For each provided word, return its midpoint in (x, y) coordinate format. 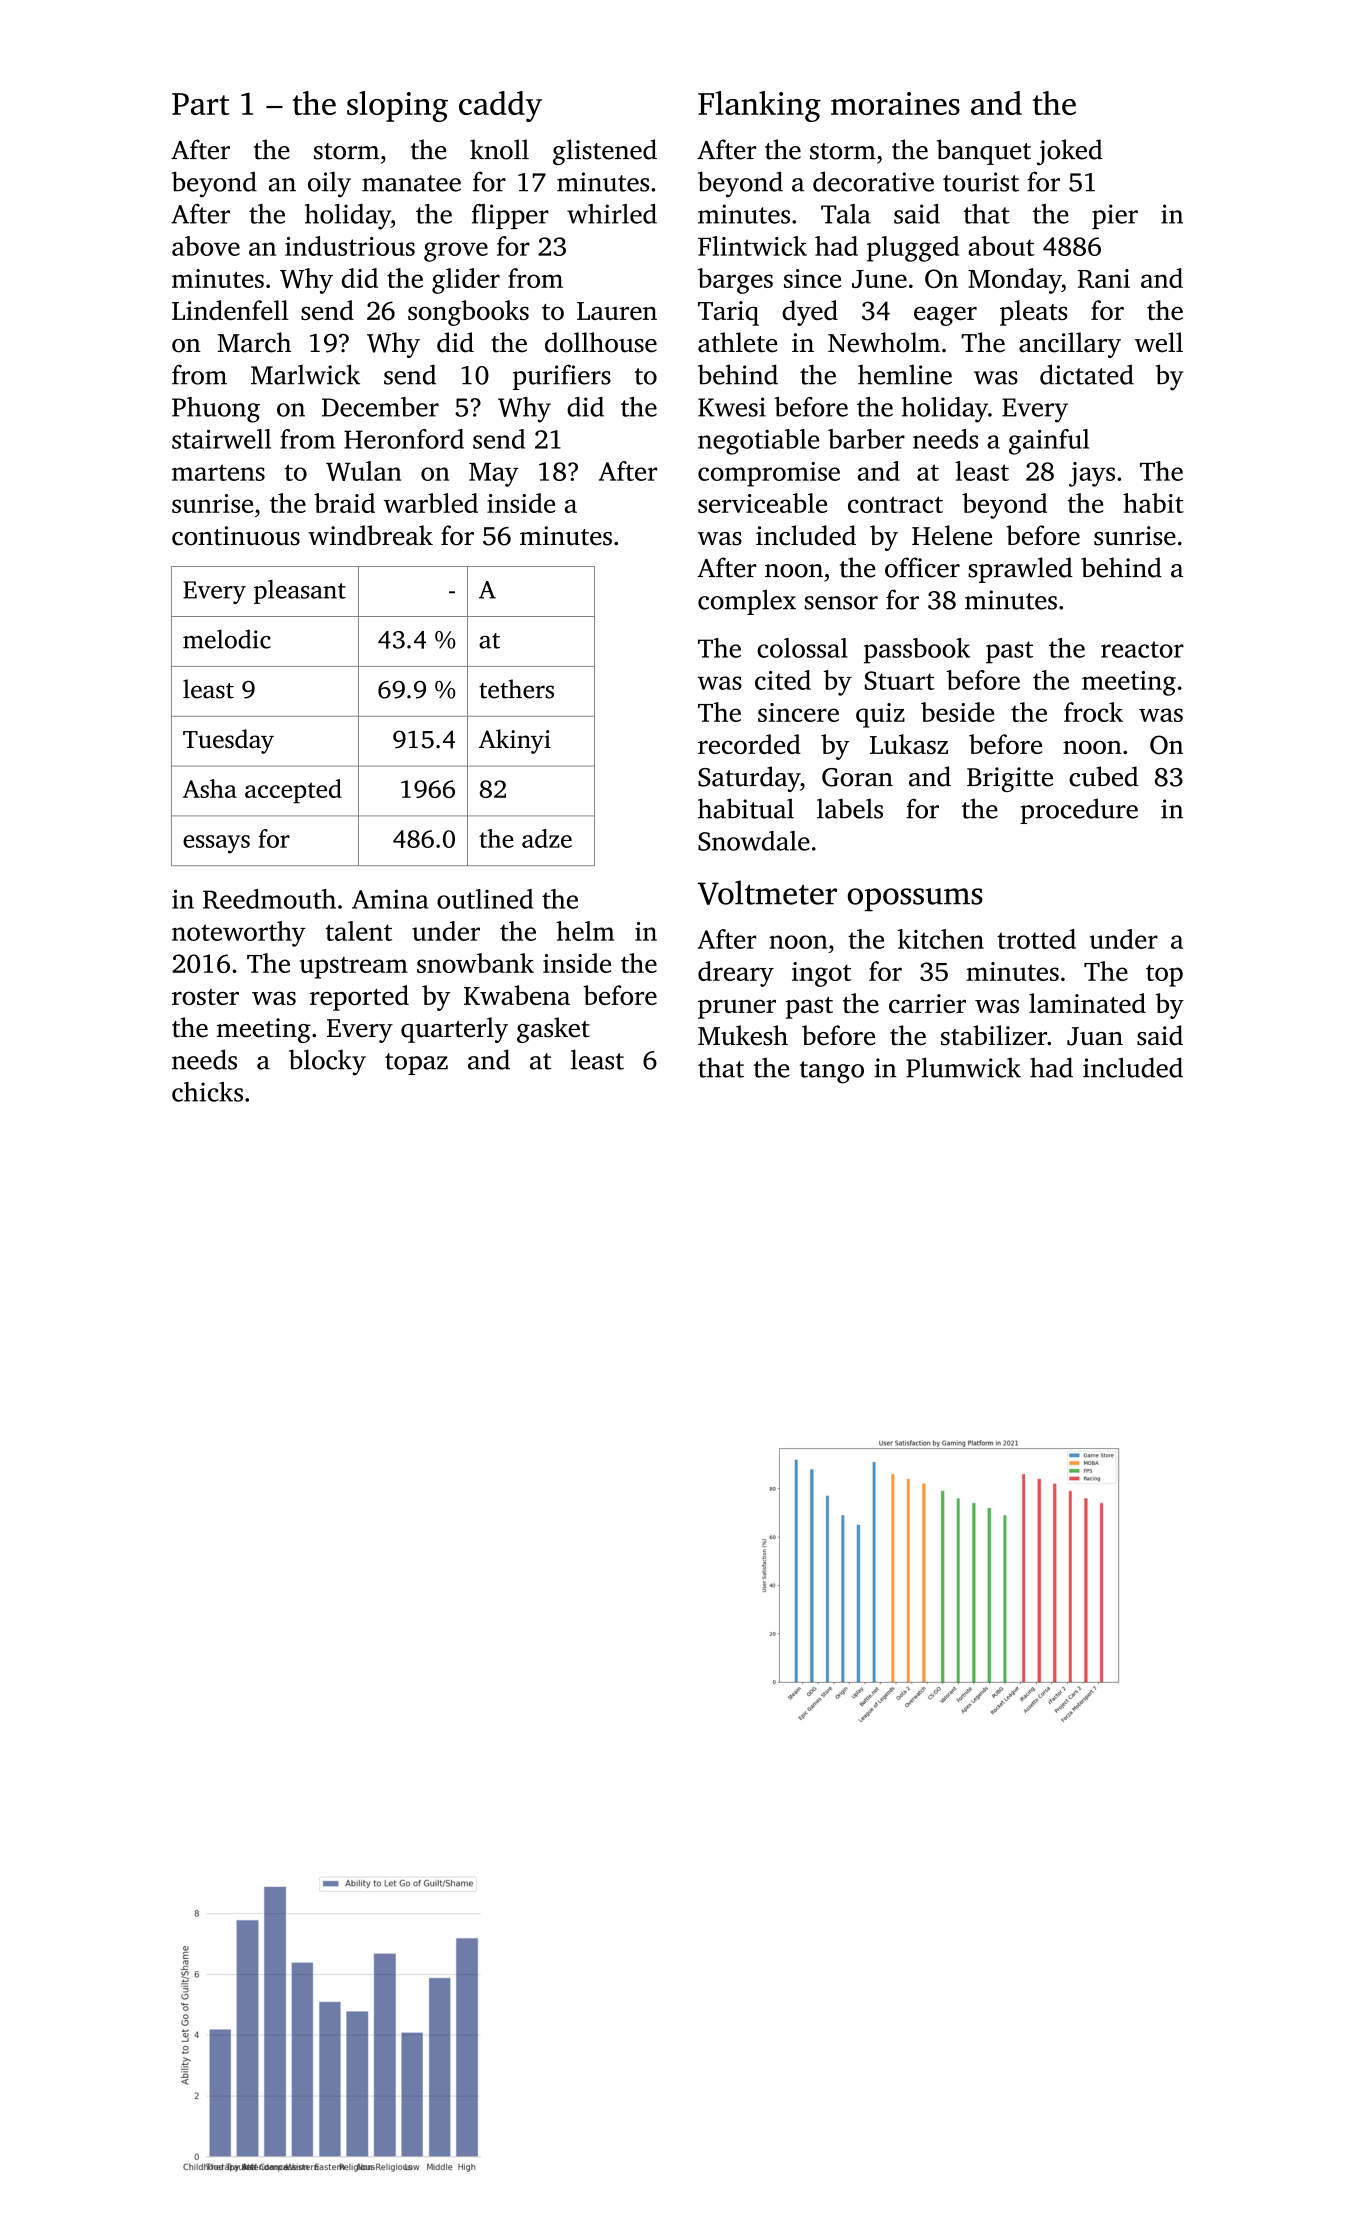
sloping (397, 106)
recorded (749, 744)
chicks (207, 1092)
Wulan (364, 471)
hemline (905, 374)
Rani (1104, 278)
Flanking (759, 106)
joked (1070, 152)
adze (547, 838)
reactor (1142, 649)
